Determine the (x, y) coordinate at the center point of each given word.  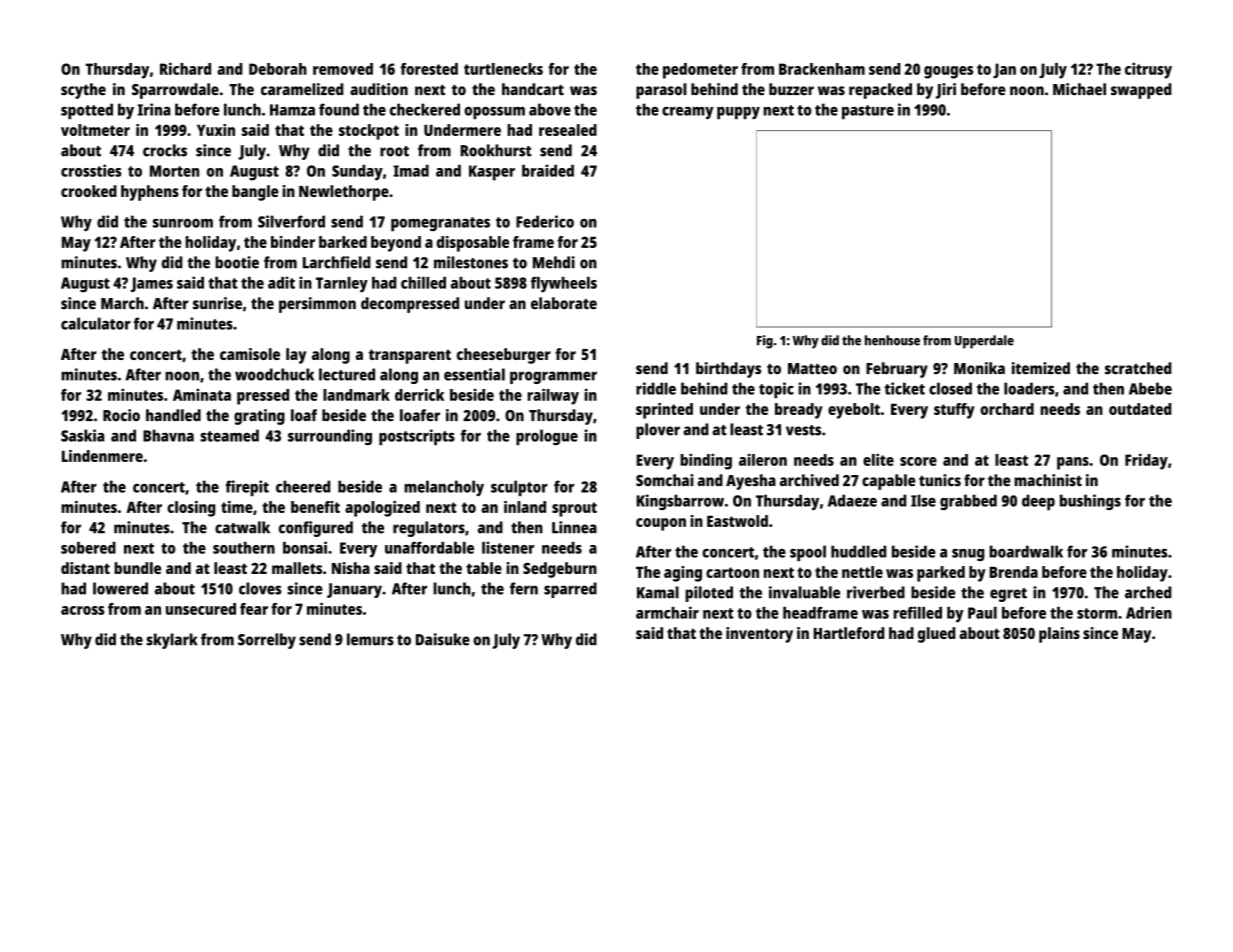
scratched (1138, 368)
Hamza (292, 110)
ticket (904, 388)
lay (296, 356)
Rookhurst (496, 150)
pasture (868, 112)
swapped (1141, 91)
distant (85, 568)
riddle (656, 388)
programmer (553, 377)
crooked (89, 191)
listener (508, 547)
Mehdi (554, 262)
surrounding (330, 437)
